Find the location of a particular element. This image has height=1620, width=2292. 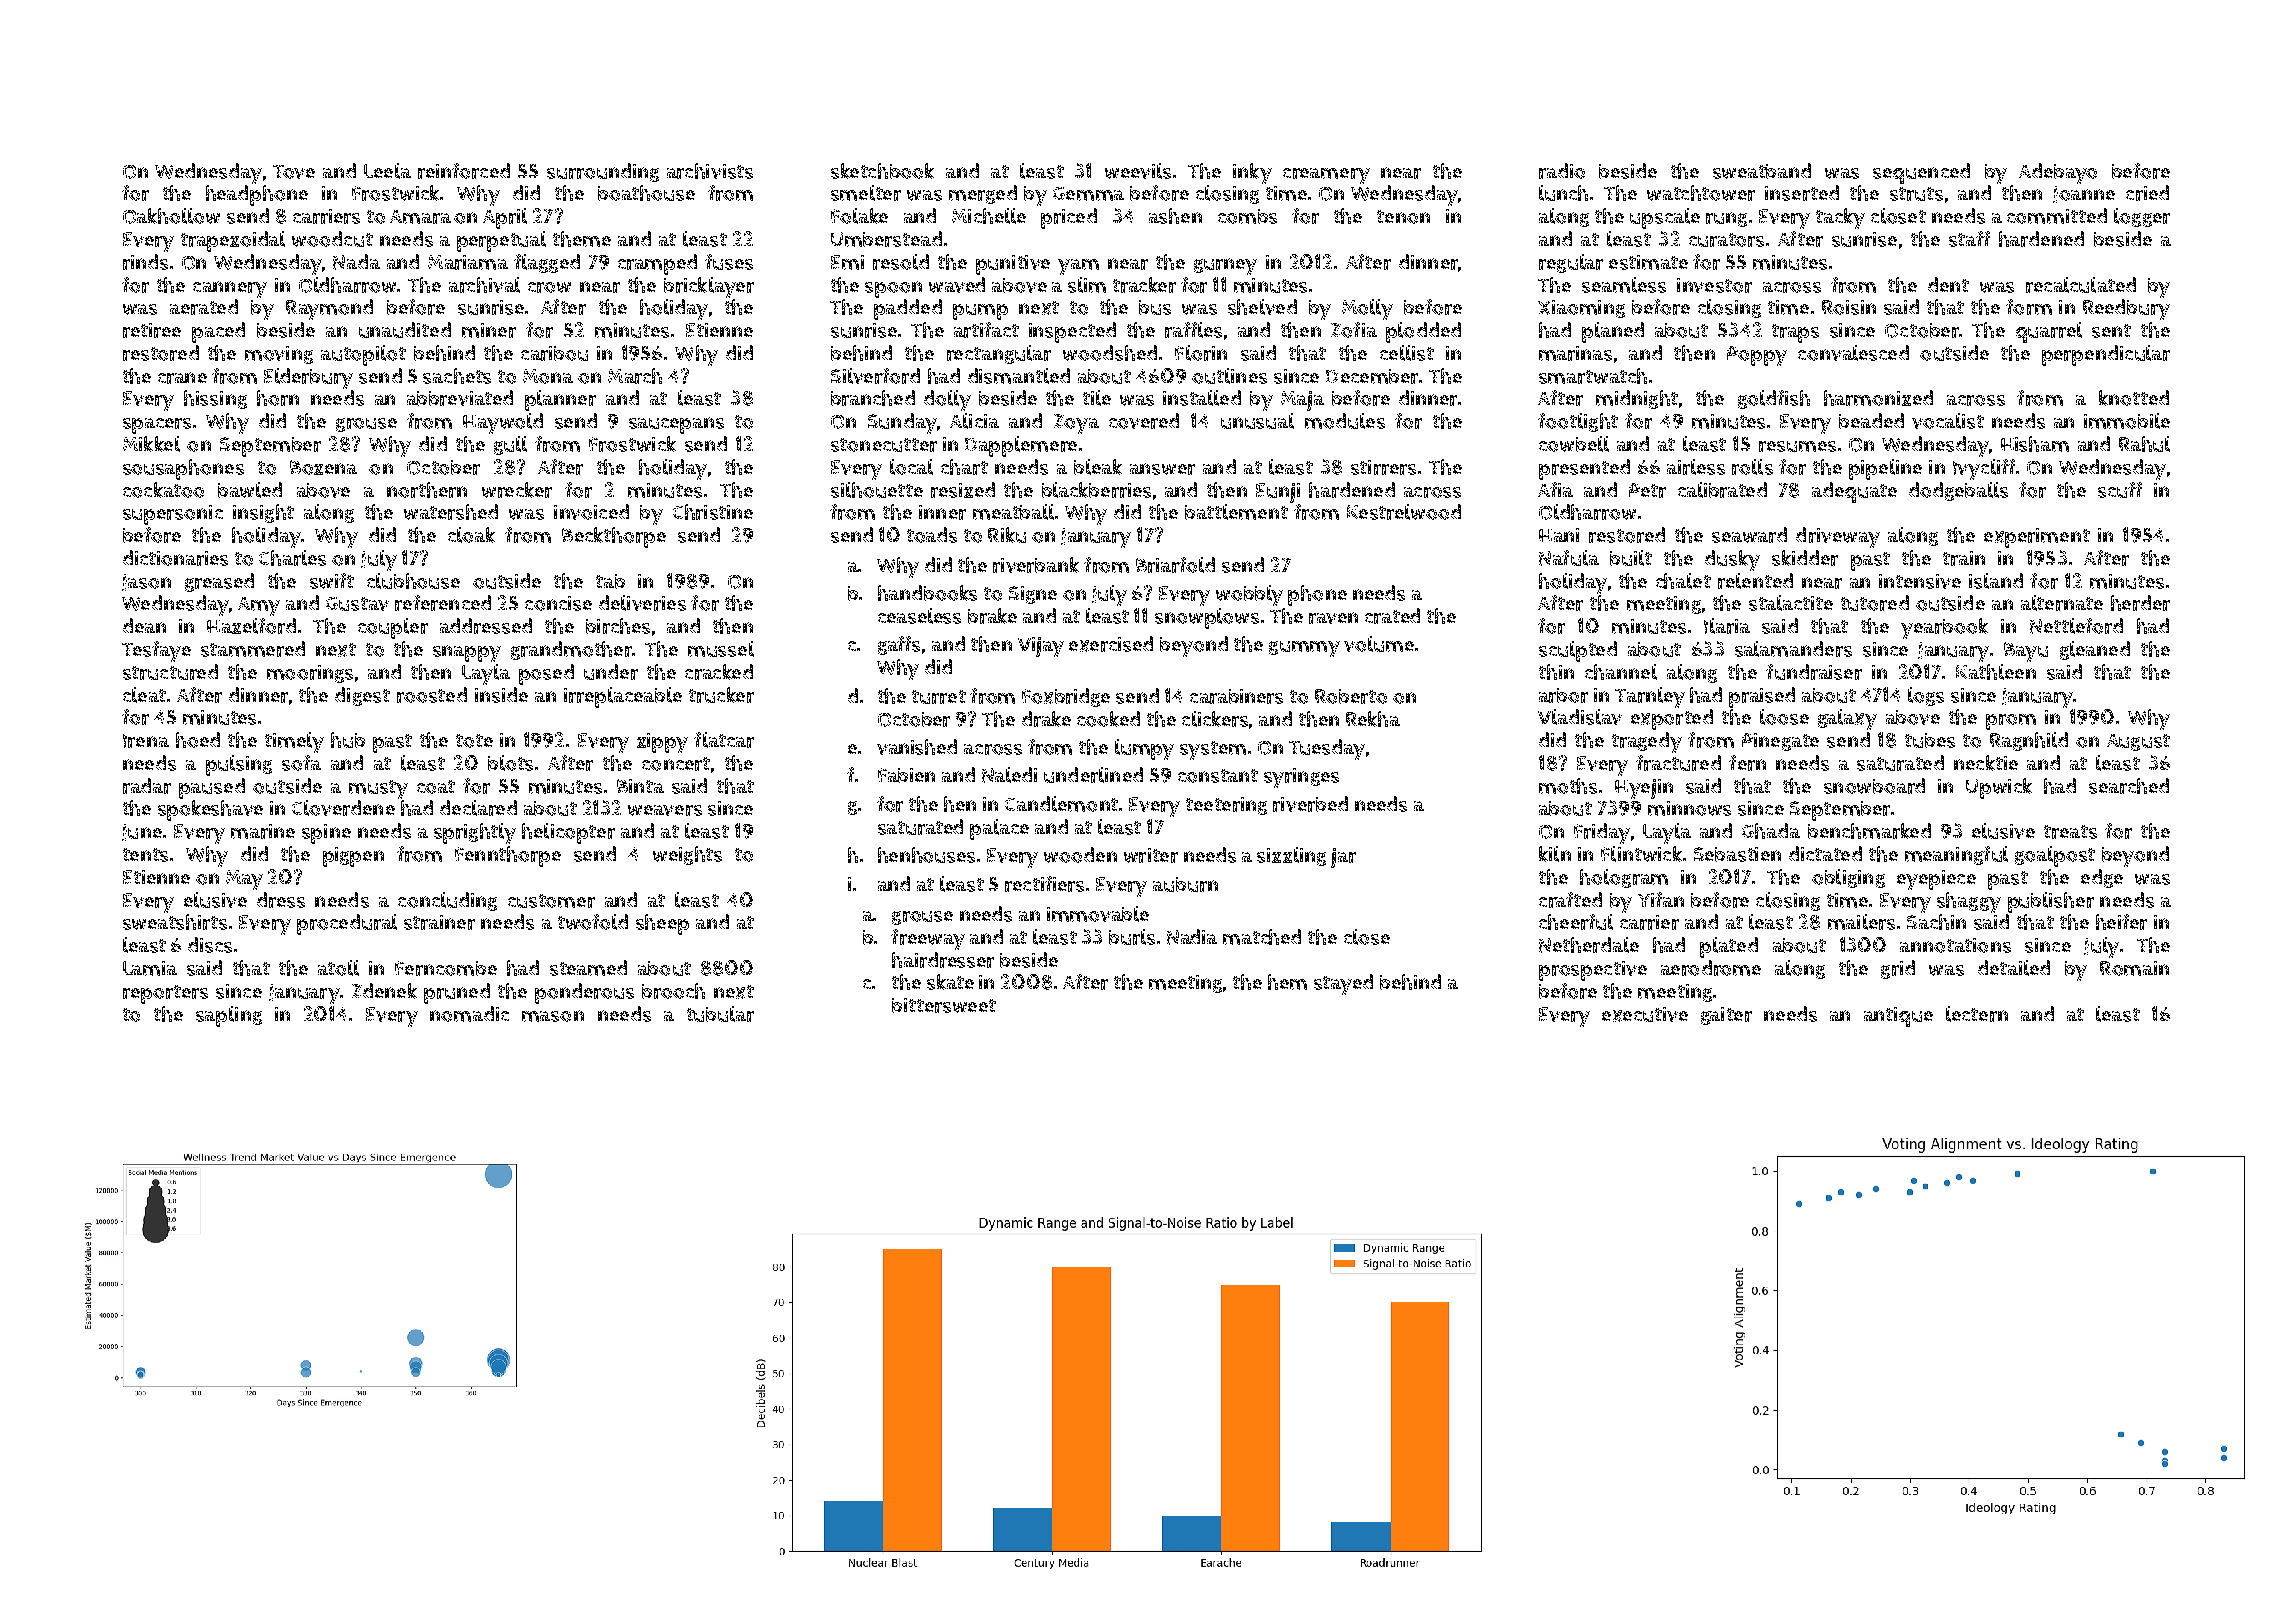

radio is located at coordinates (1562, 171).
